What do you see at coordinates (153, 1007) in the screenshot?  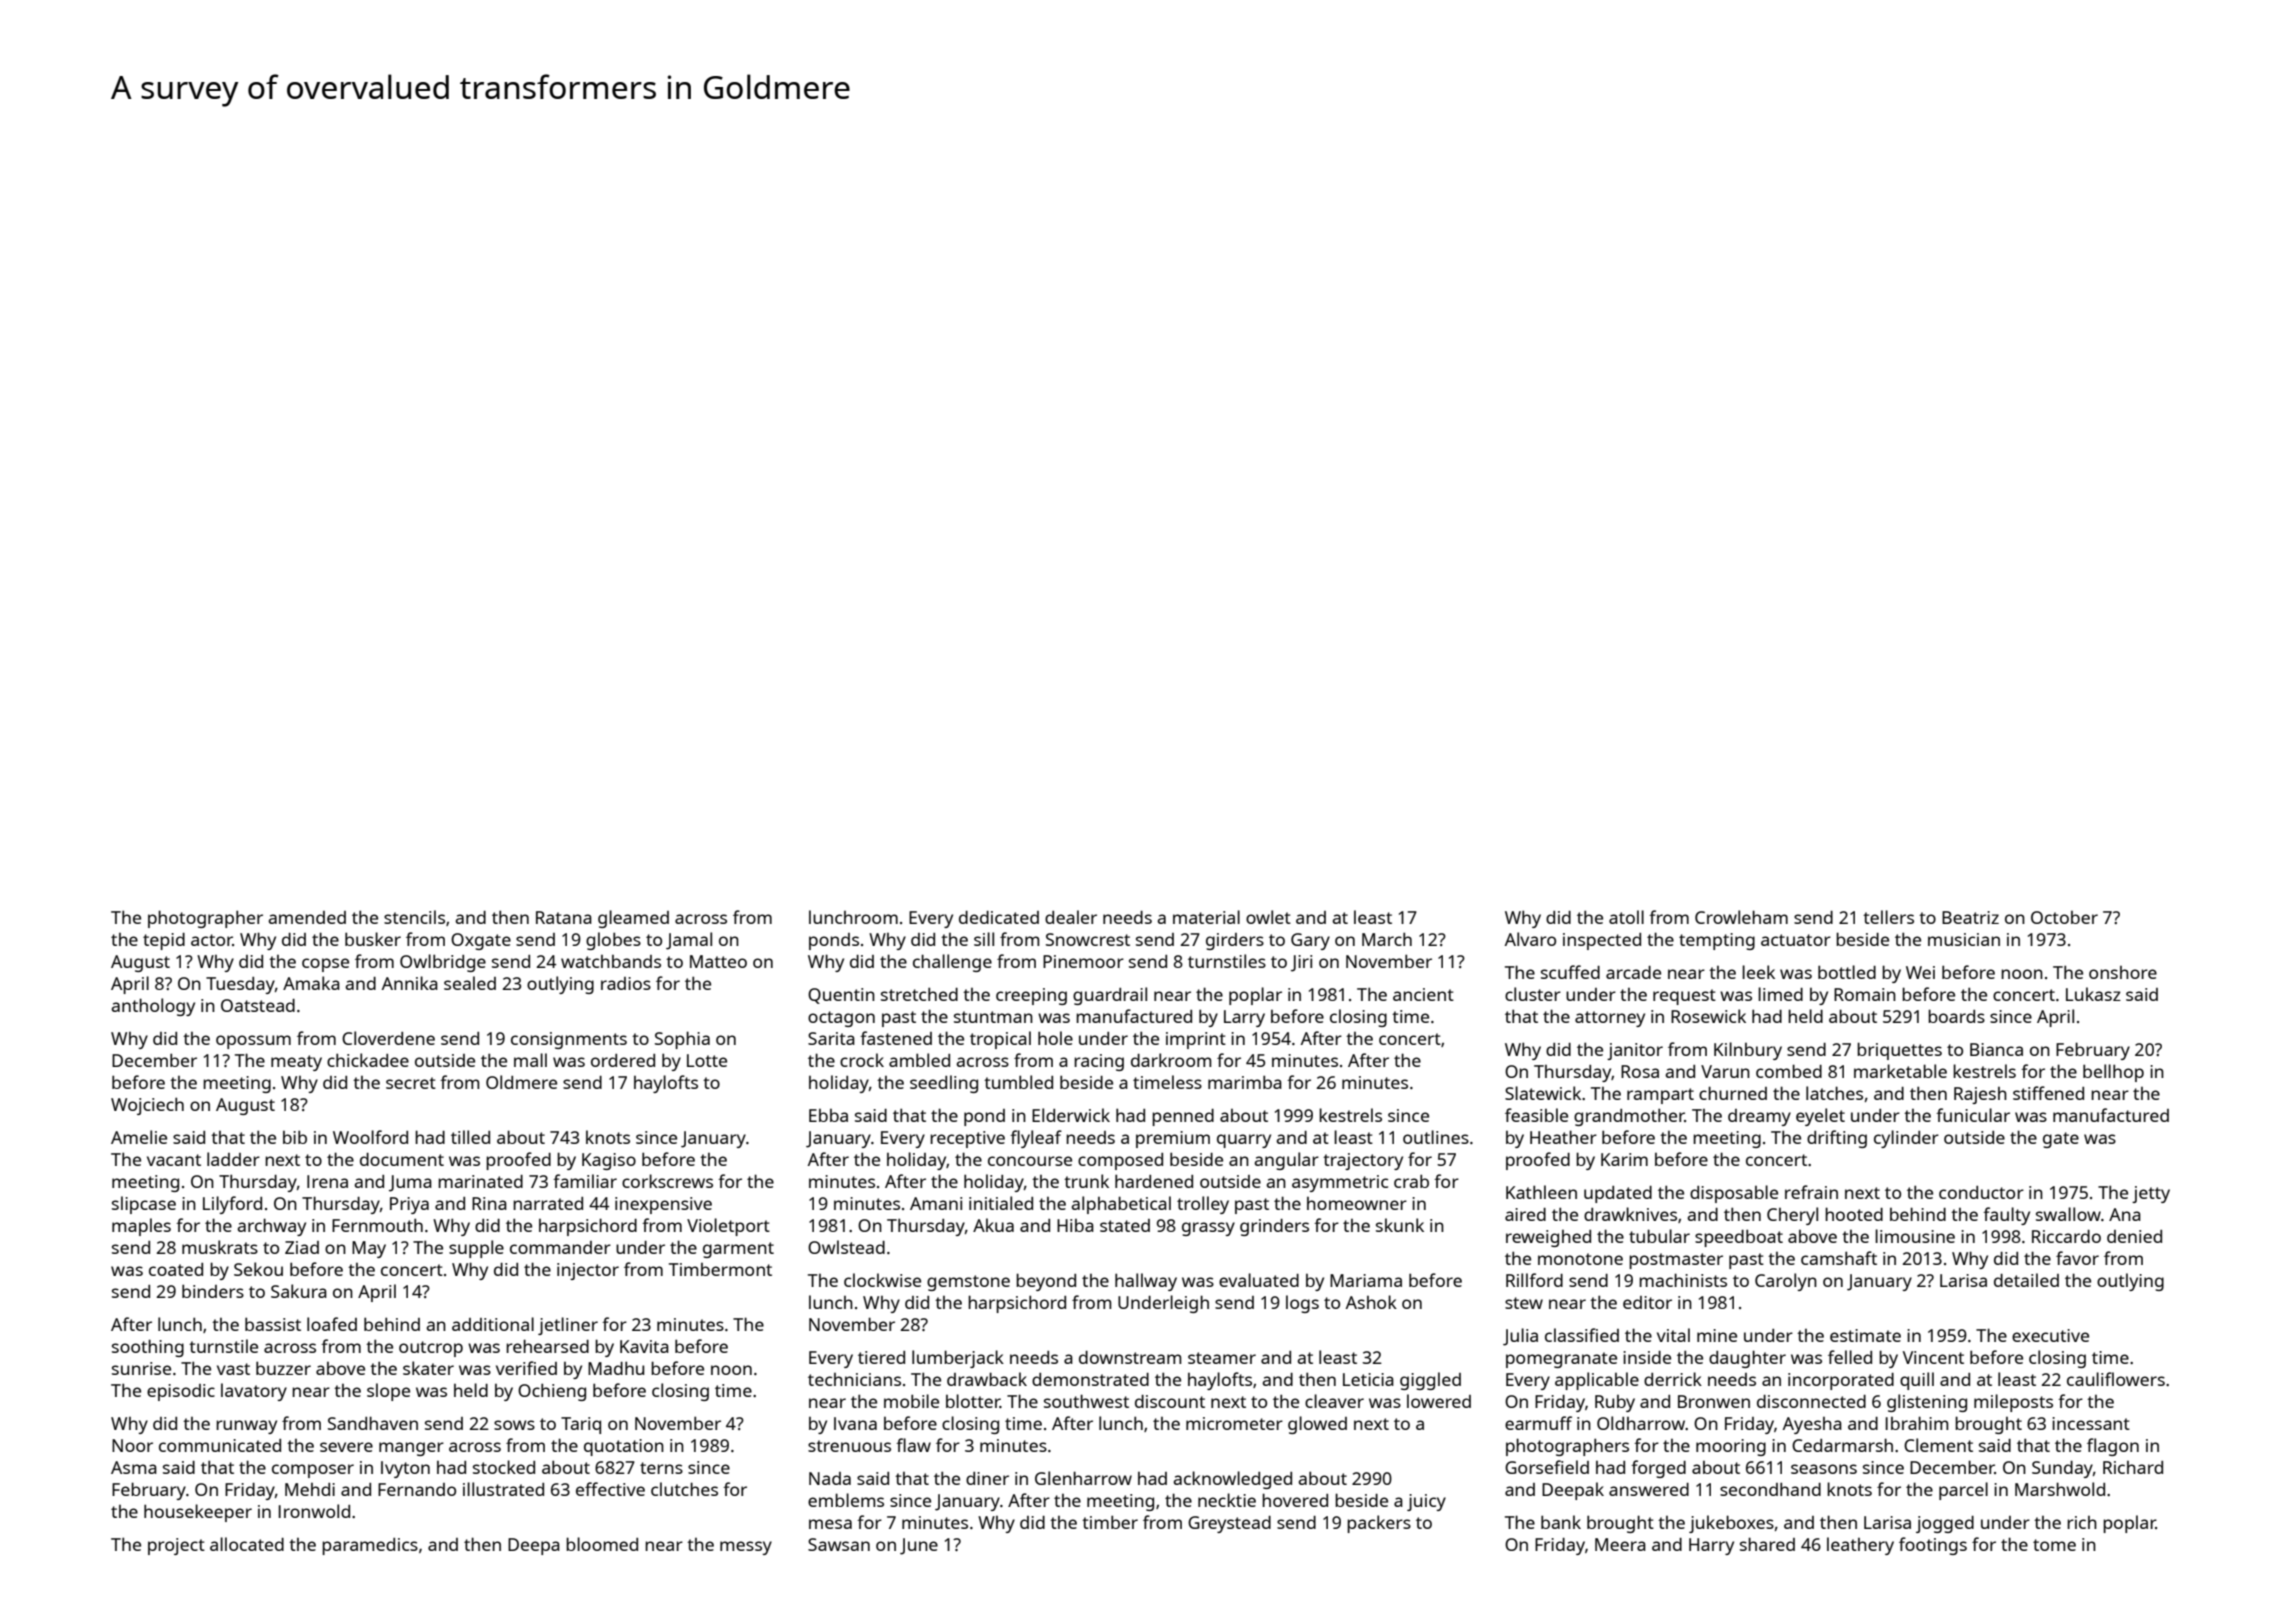 I see `anthology` at bounding box center [153, 1007].
